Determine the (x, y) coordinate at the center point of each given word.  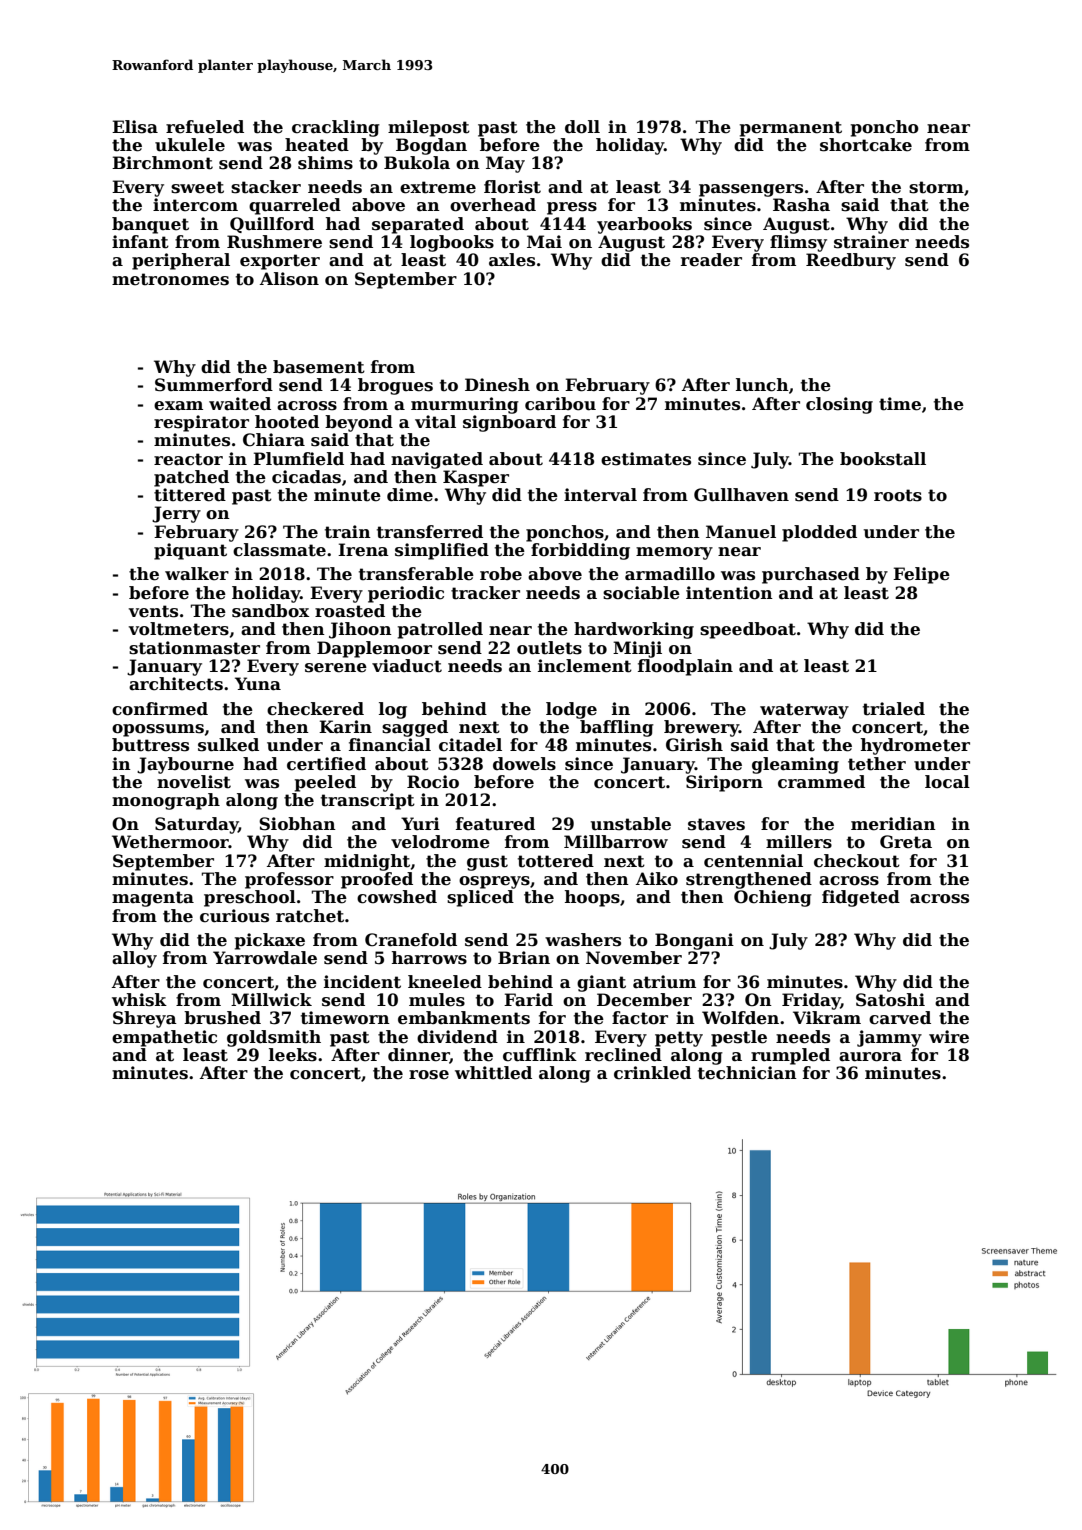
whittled (493, 1073)
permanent (791, 129)
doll (582, 127)
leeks (293, 1055)
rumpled (790, 1056)
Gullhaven (741, 495)
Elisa (135, 127)
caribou (560, 404)
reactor (188, 459)
